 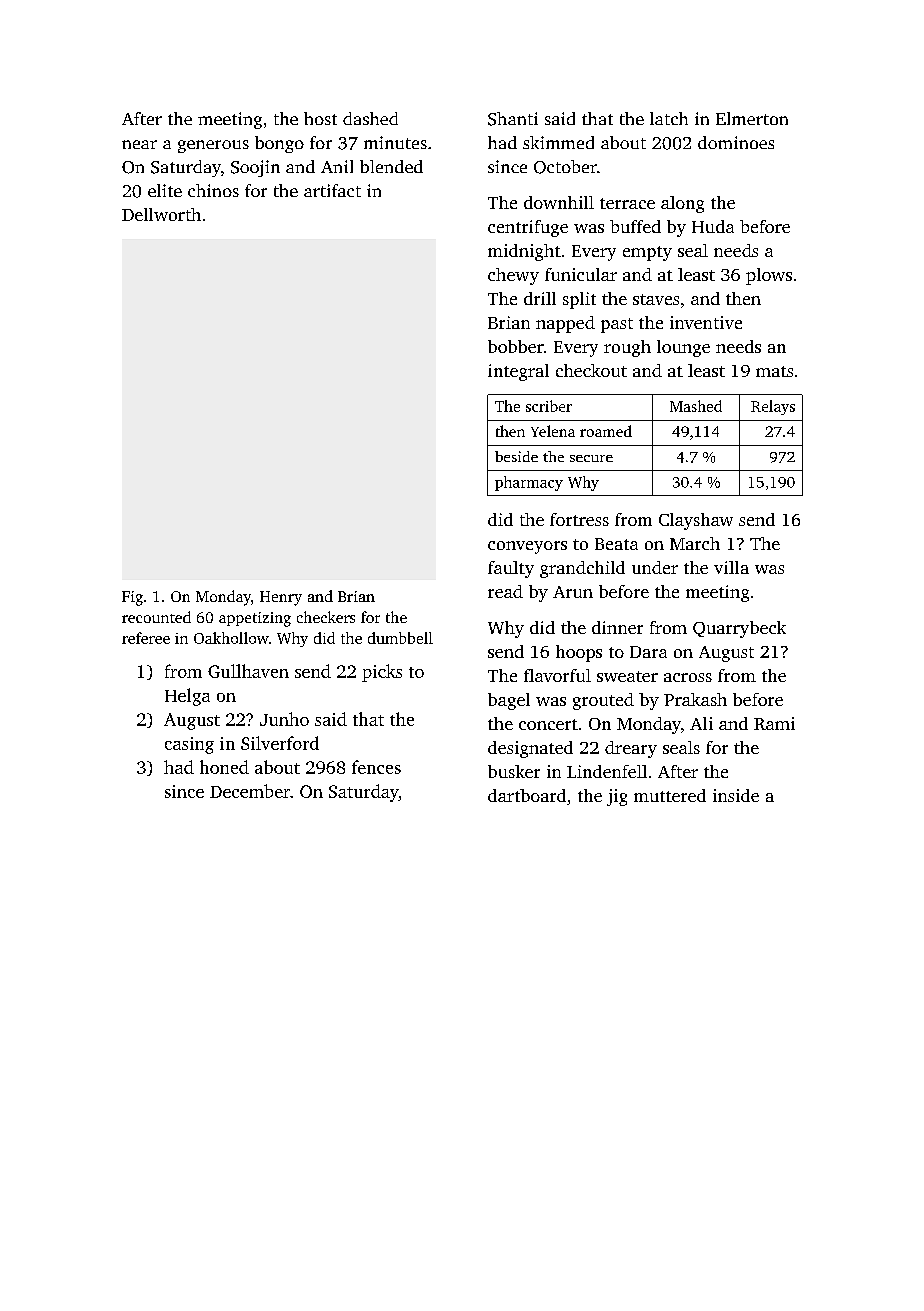 What do you see at coordinates (189, 745) in the document?
I see `casing` at bounding box center [189, 745].
